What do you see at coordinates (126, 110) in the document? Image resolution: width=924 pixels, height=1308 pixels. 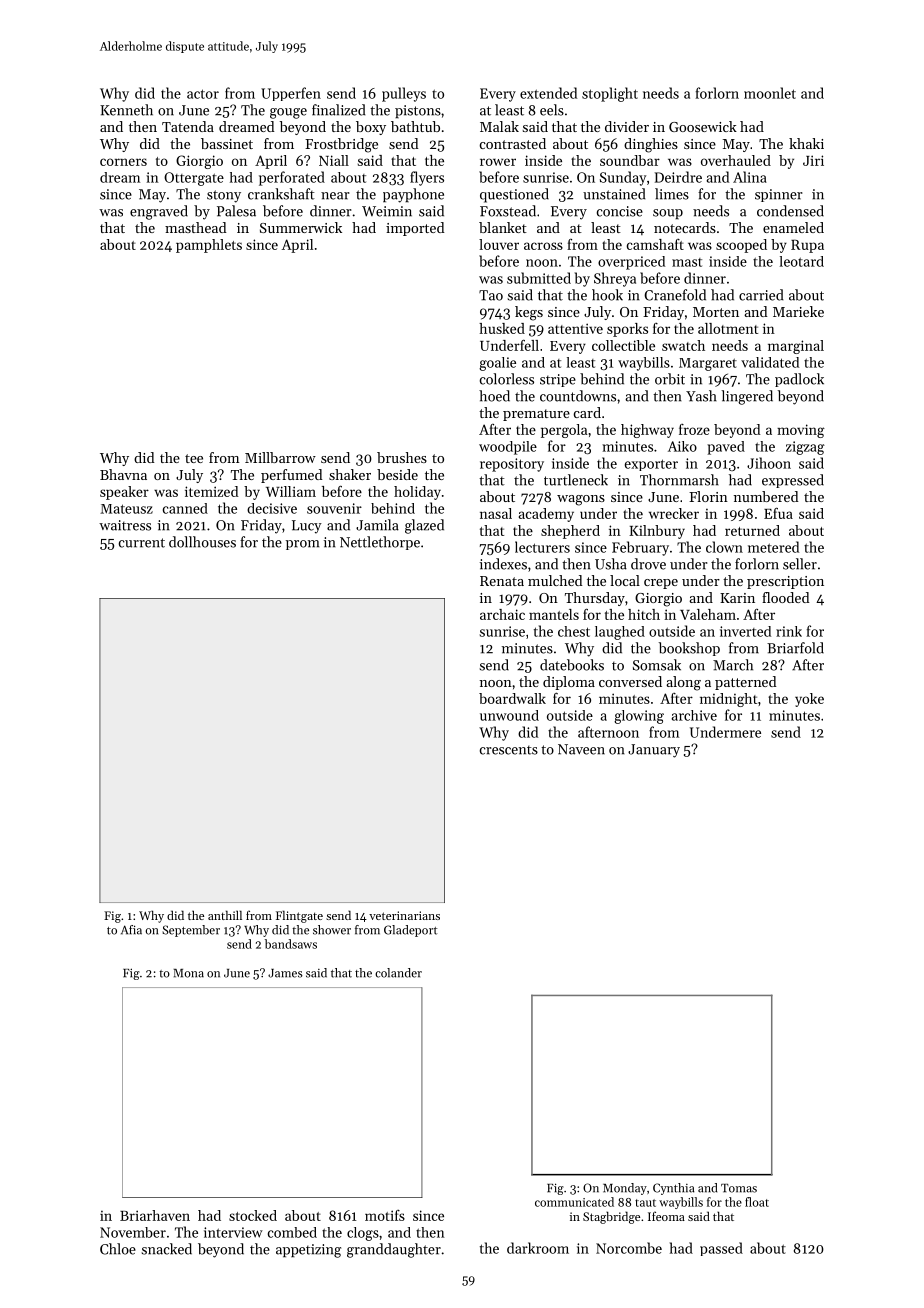 I see `Kenneth` at bounding box center [126, 110].
